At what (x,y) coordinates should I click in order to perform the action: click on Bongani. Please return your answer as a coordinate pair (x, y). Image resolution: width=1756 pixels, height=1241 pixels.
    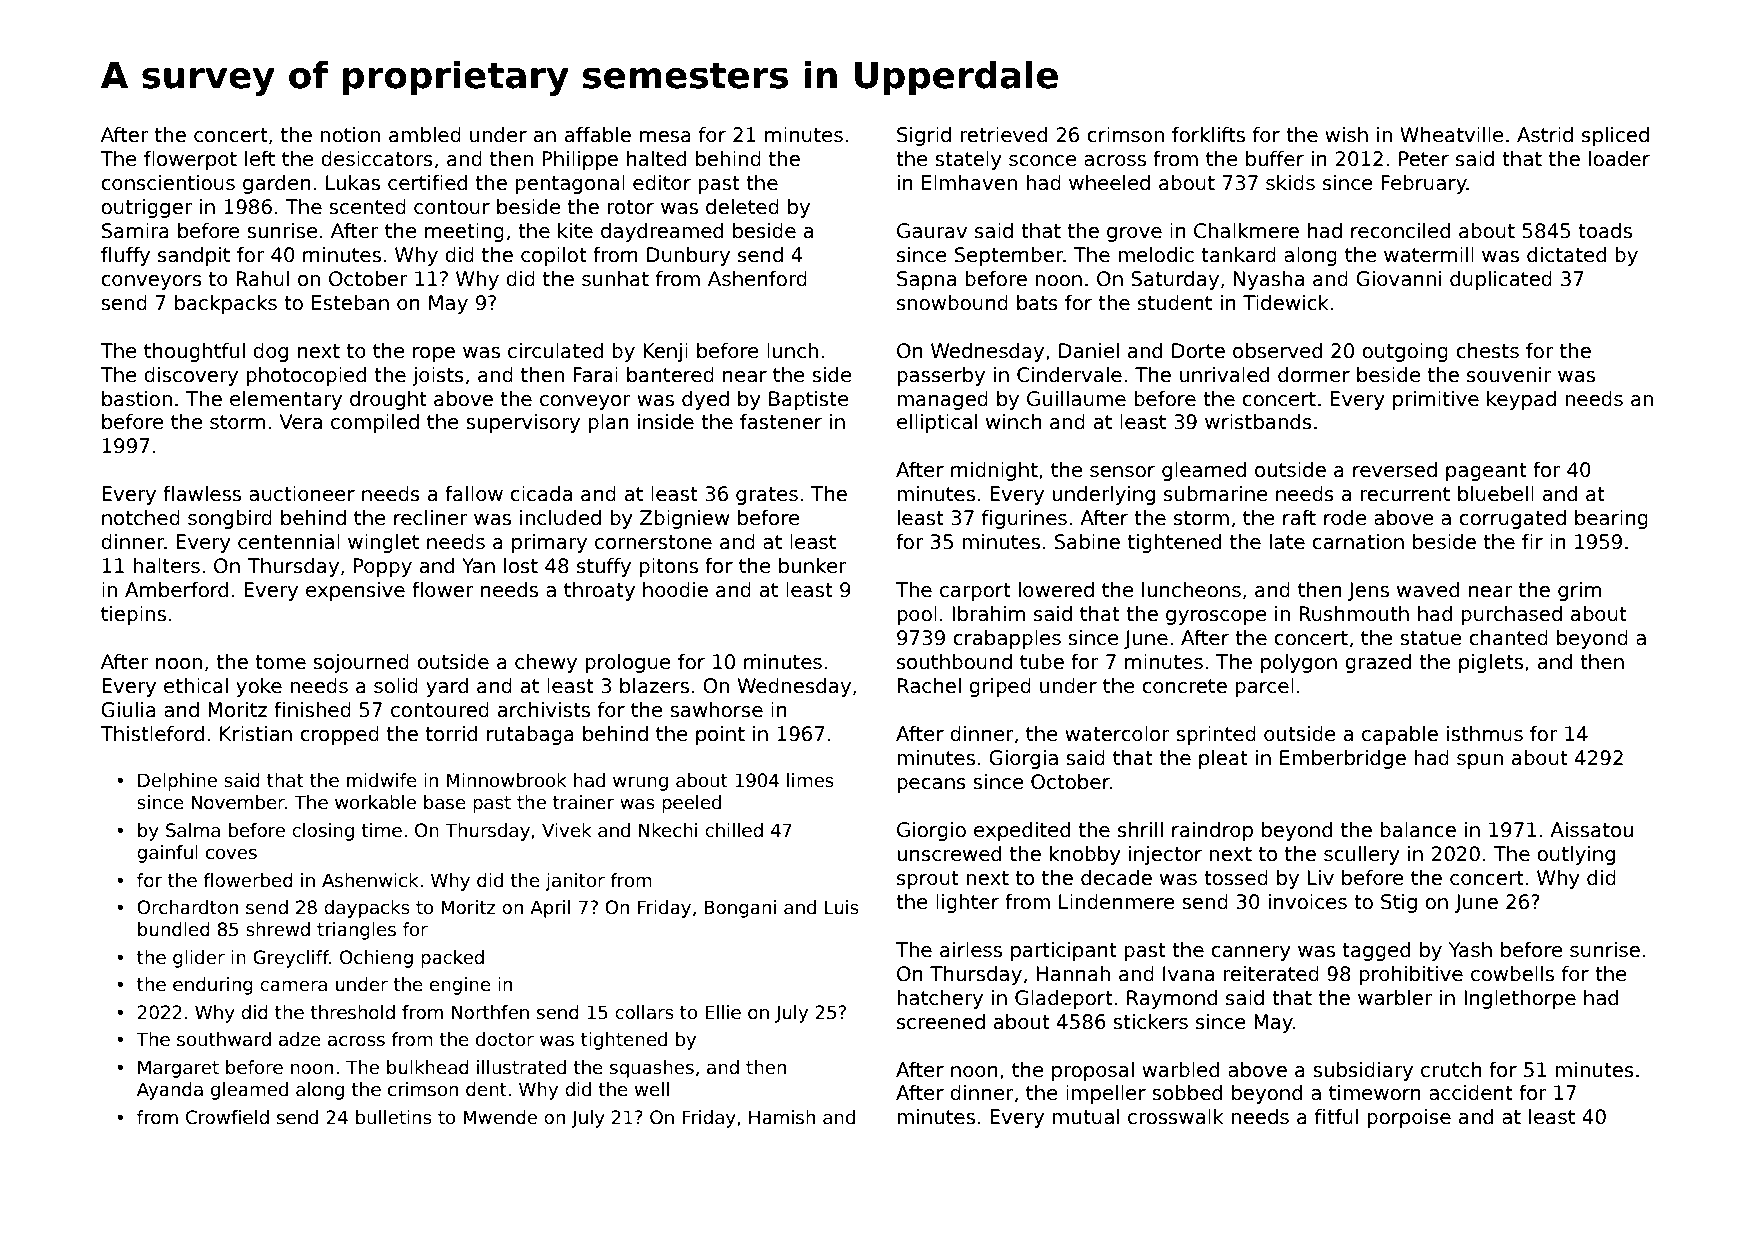
    Looking at the image, I should click on (740, 909).
